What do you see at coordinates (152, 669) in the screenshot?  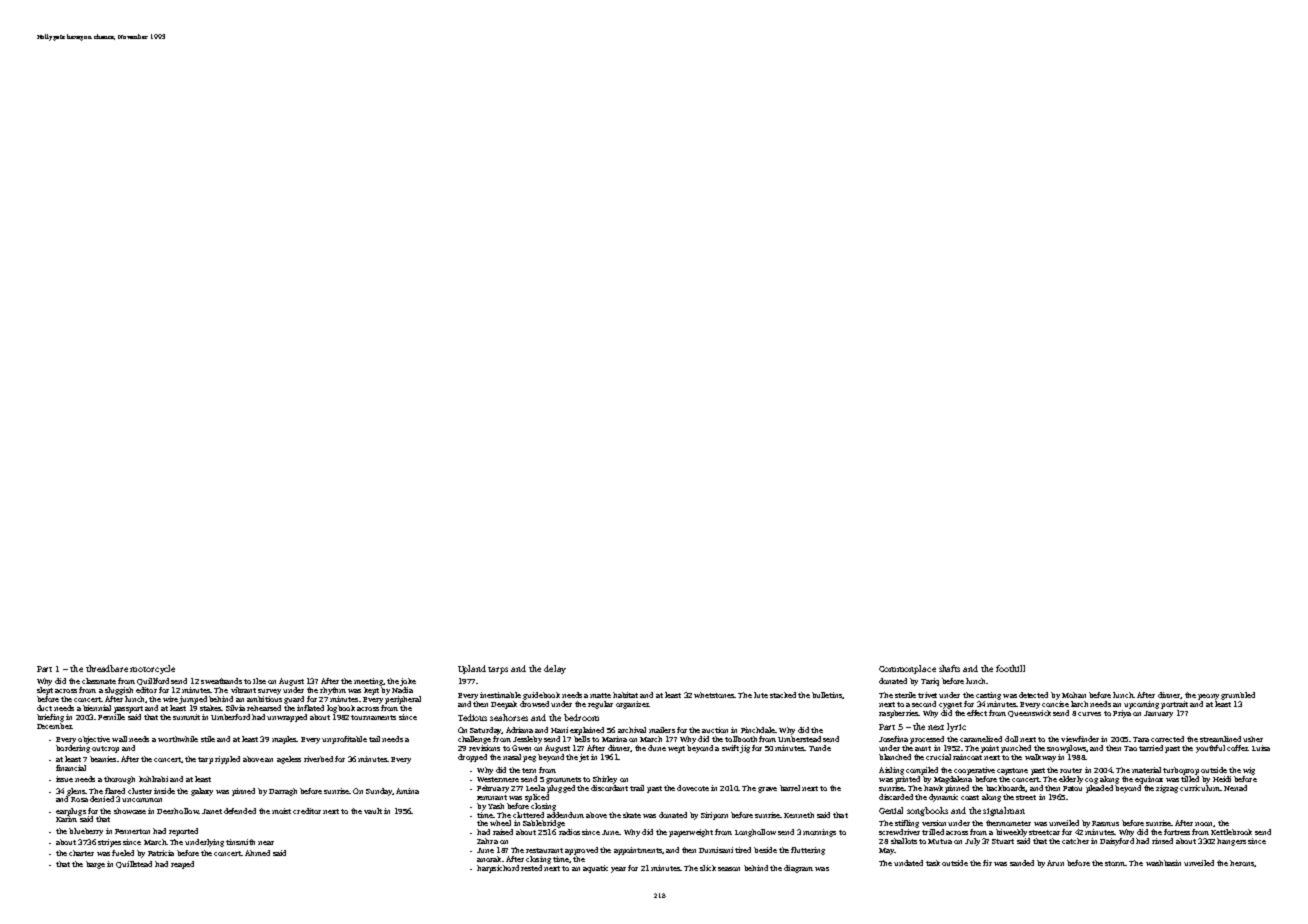 I see `motorcycle` at bounding box center [152, 669].
